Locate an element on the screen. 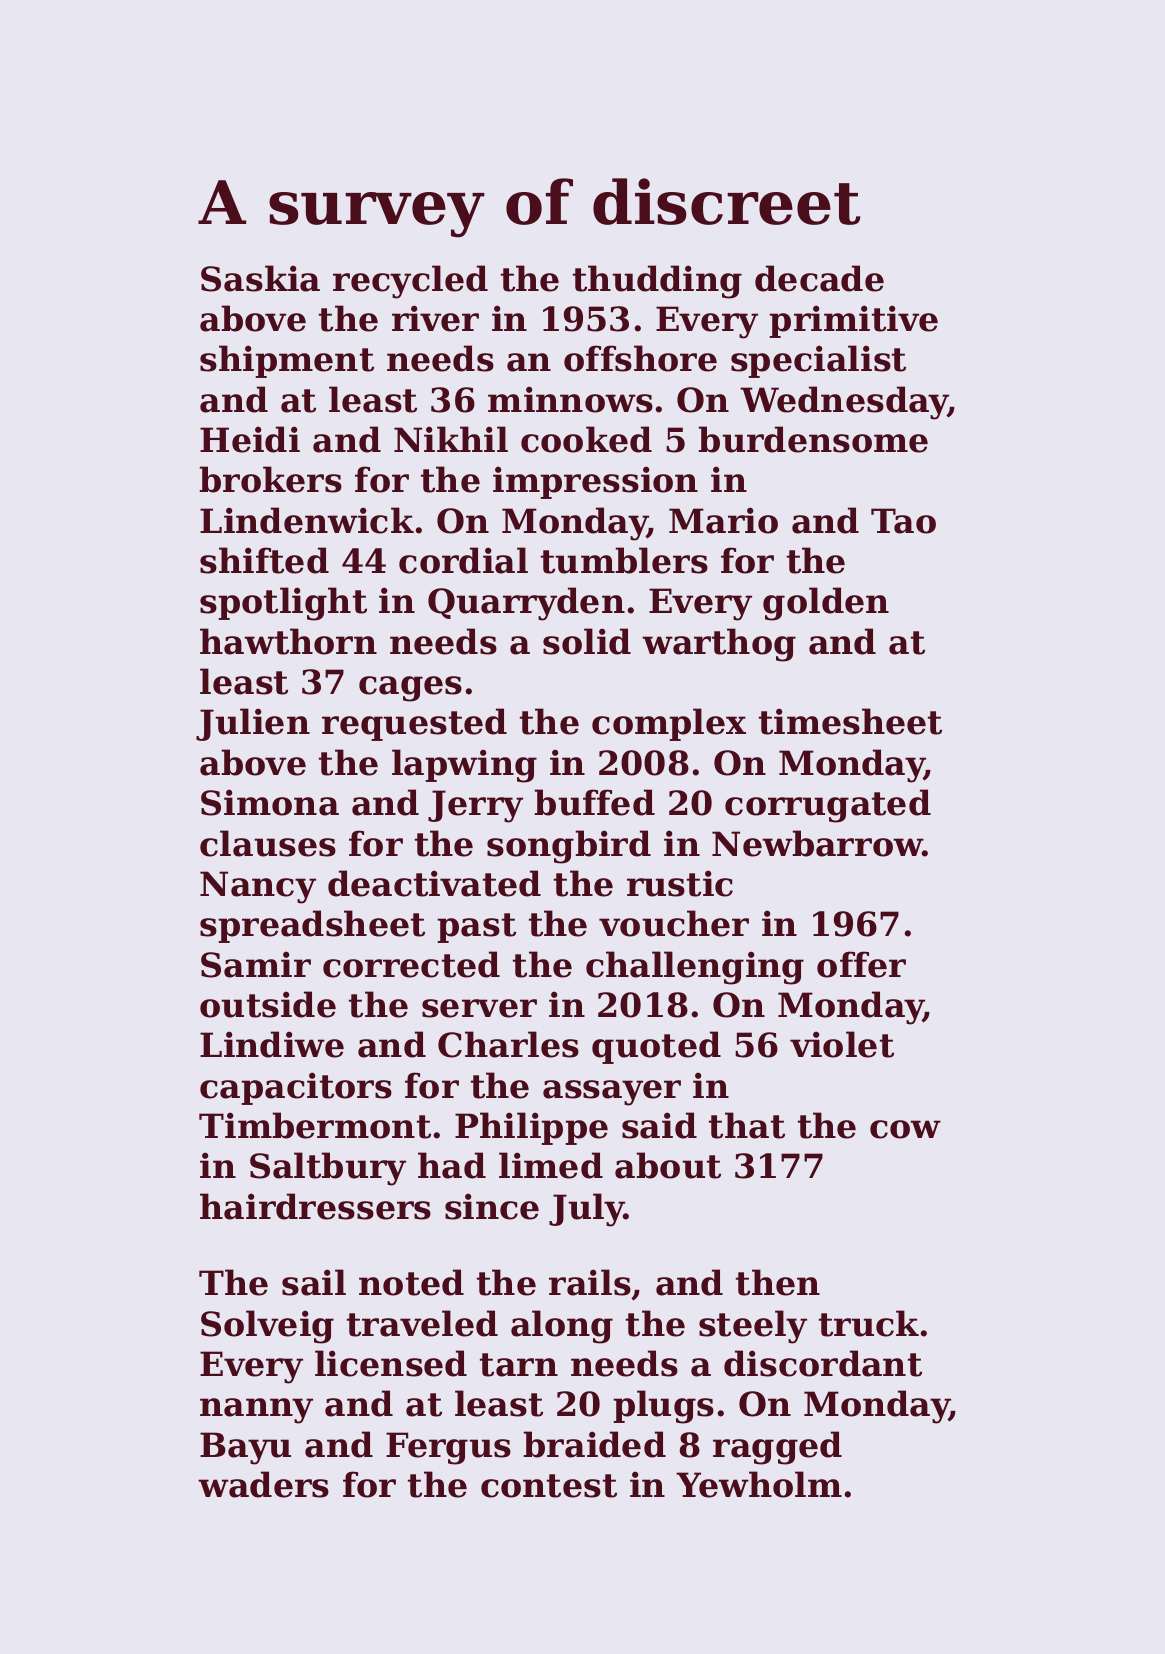  Solveig is located at coordinates (267, 1327).
